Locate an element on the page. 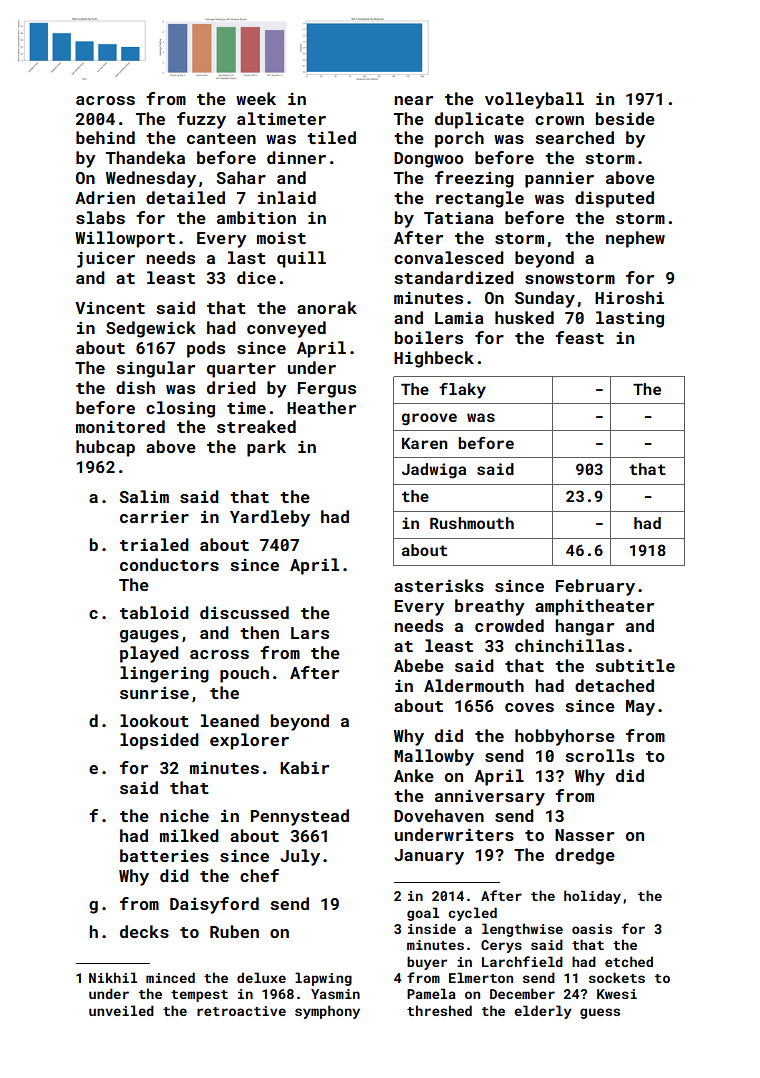 The width and height of the document is (760, 1078). anniversary is located at coordinates (490, 797).
